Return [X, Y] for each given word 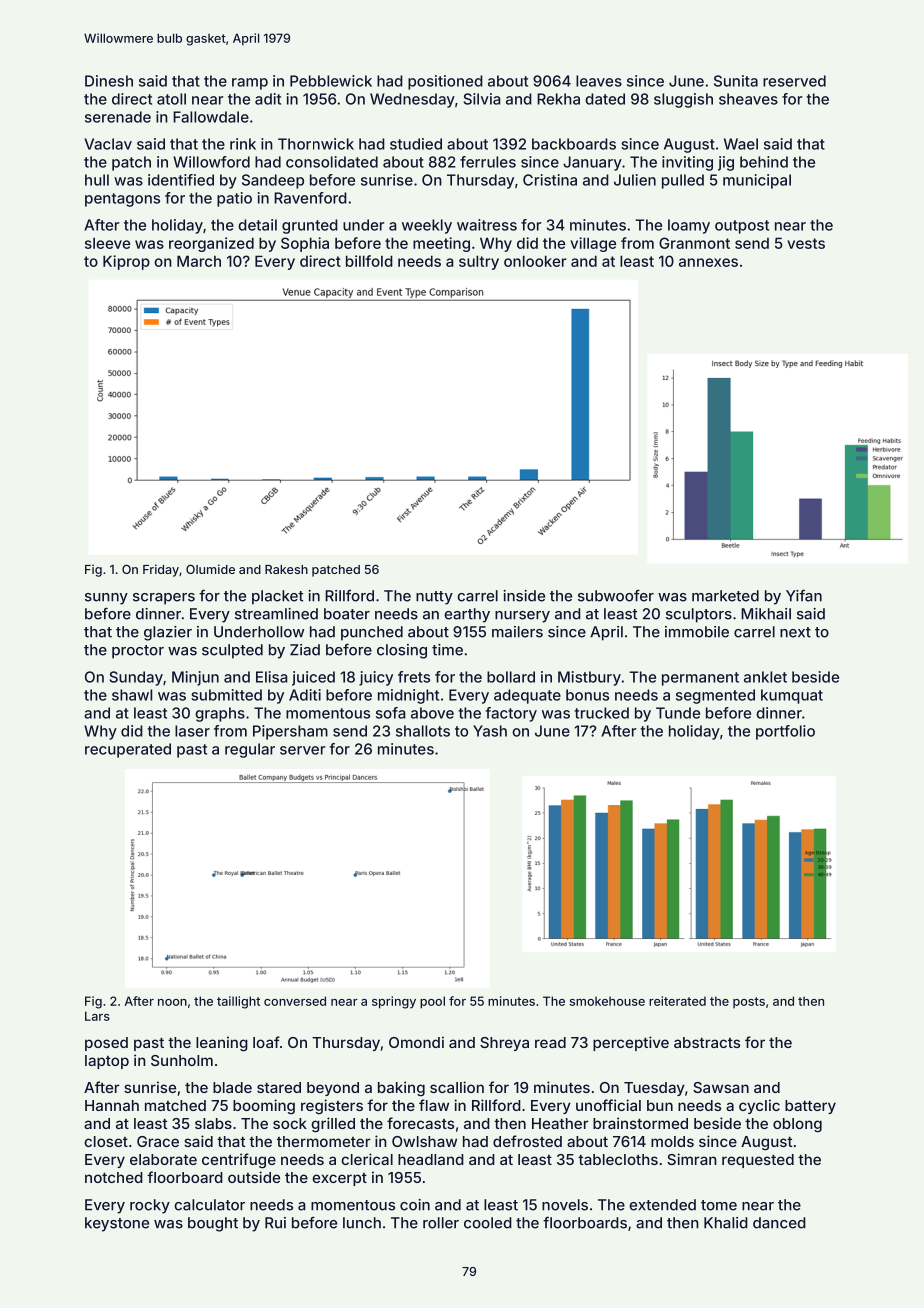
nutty [434, 598]
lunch [362, 1223]
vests [806, 243]
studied [416, 144]
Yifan [804, 595]
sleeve [107, 243]
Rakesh [286, 569]
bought [213, 1224]
